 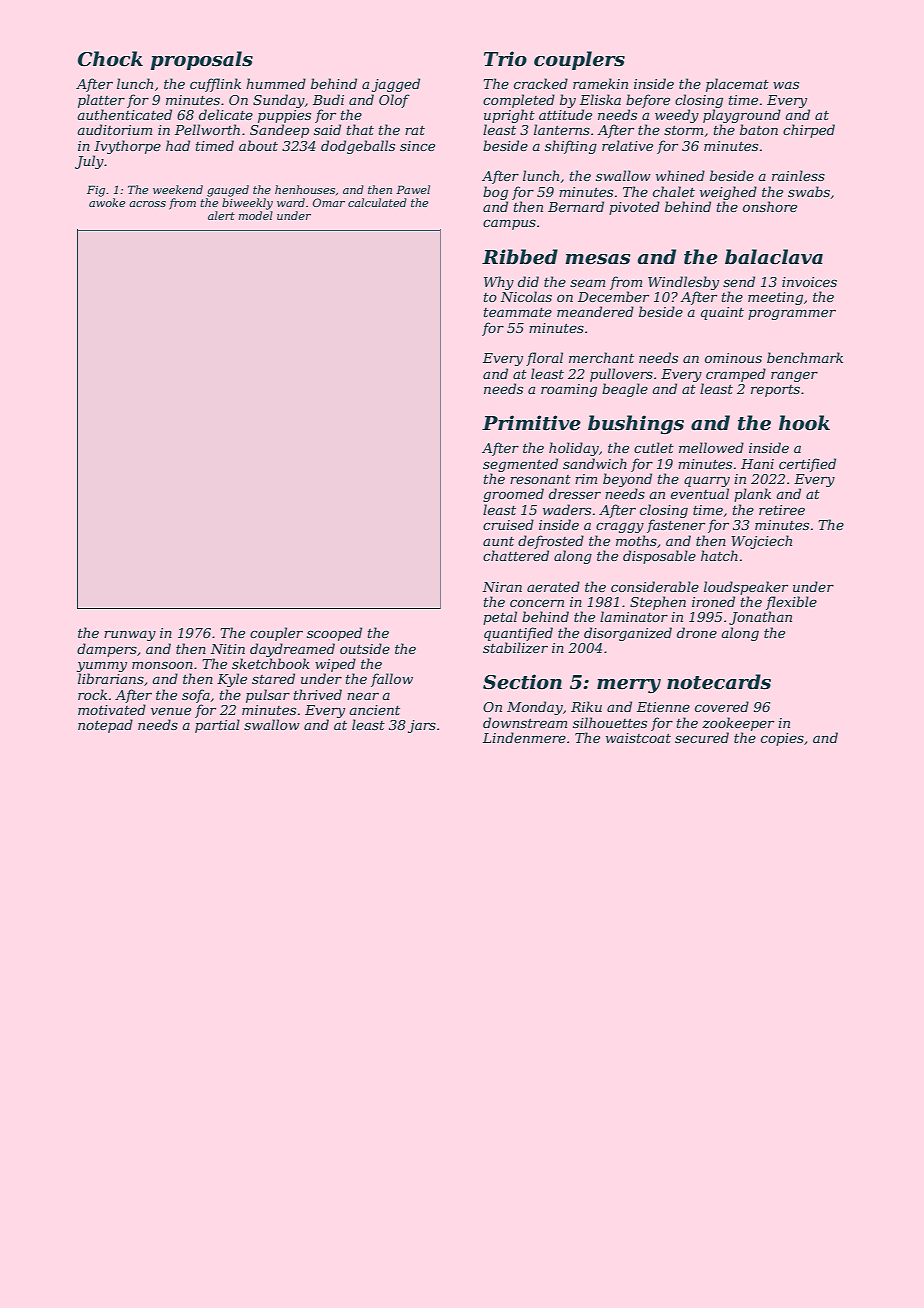 What do you see at coordinates (130, 635) in the screenshot?
I see `runway` at bounding box center [130, 635].
